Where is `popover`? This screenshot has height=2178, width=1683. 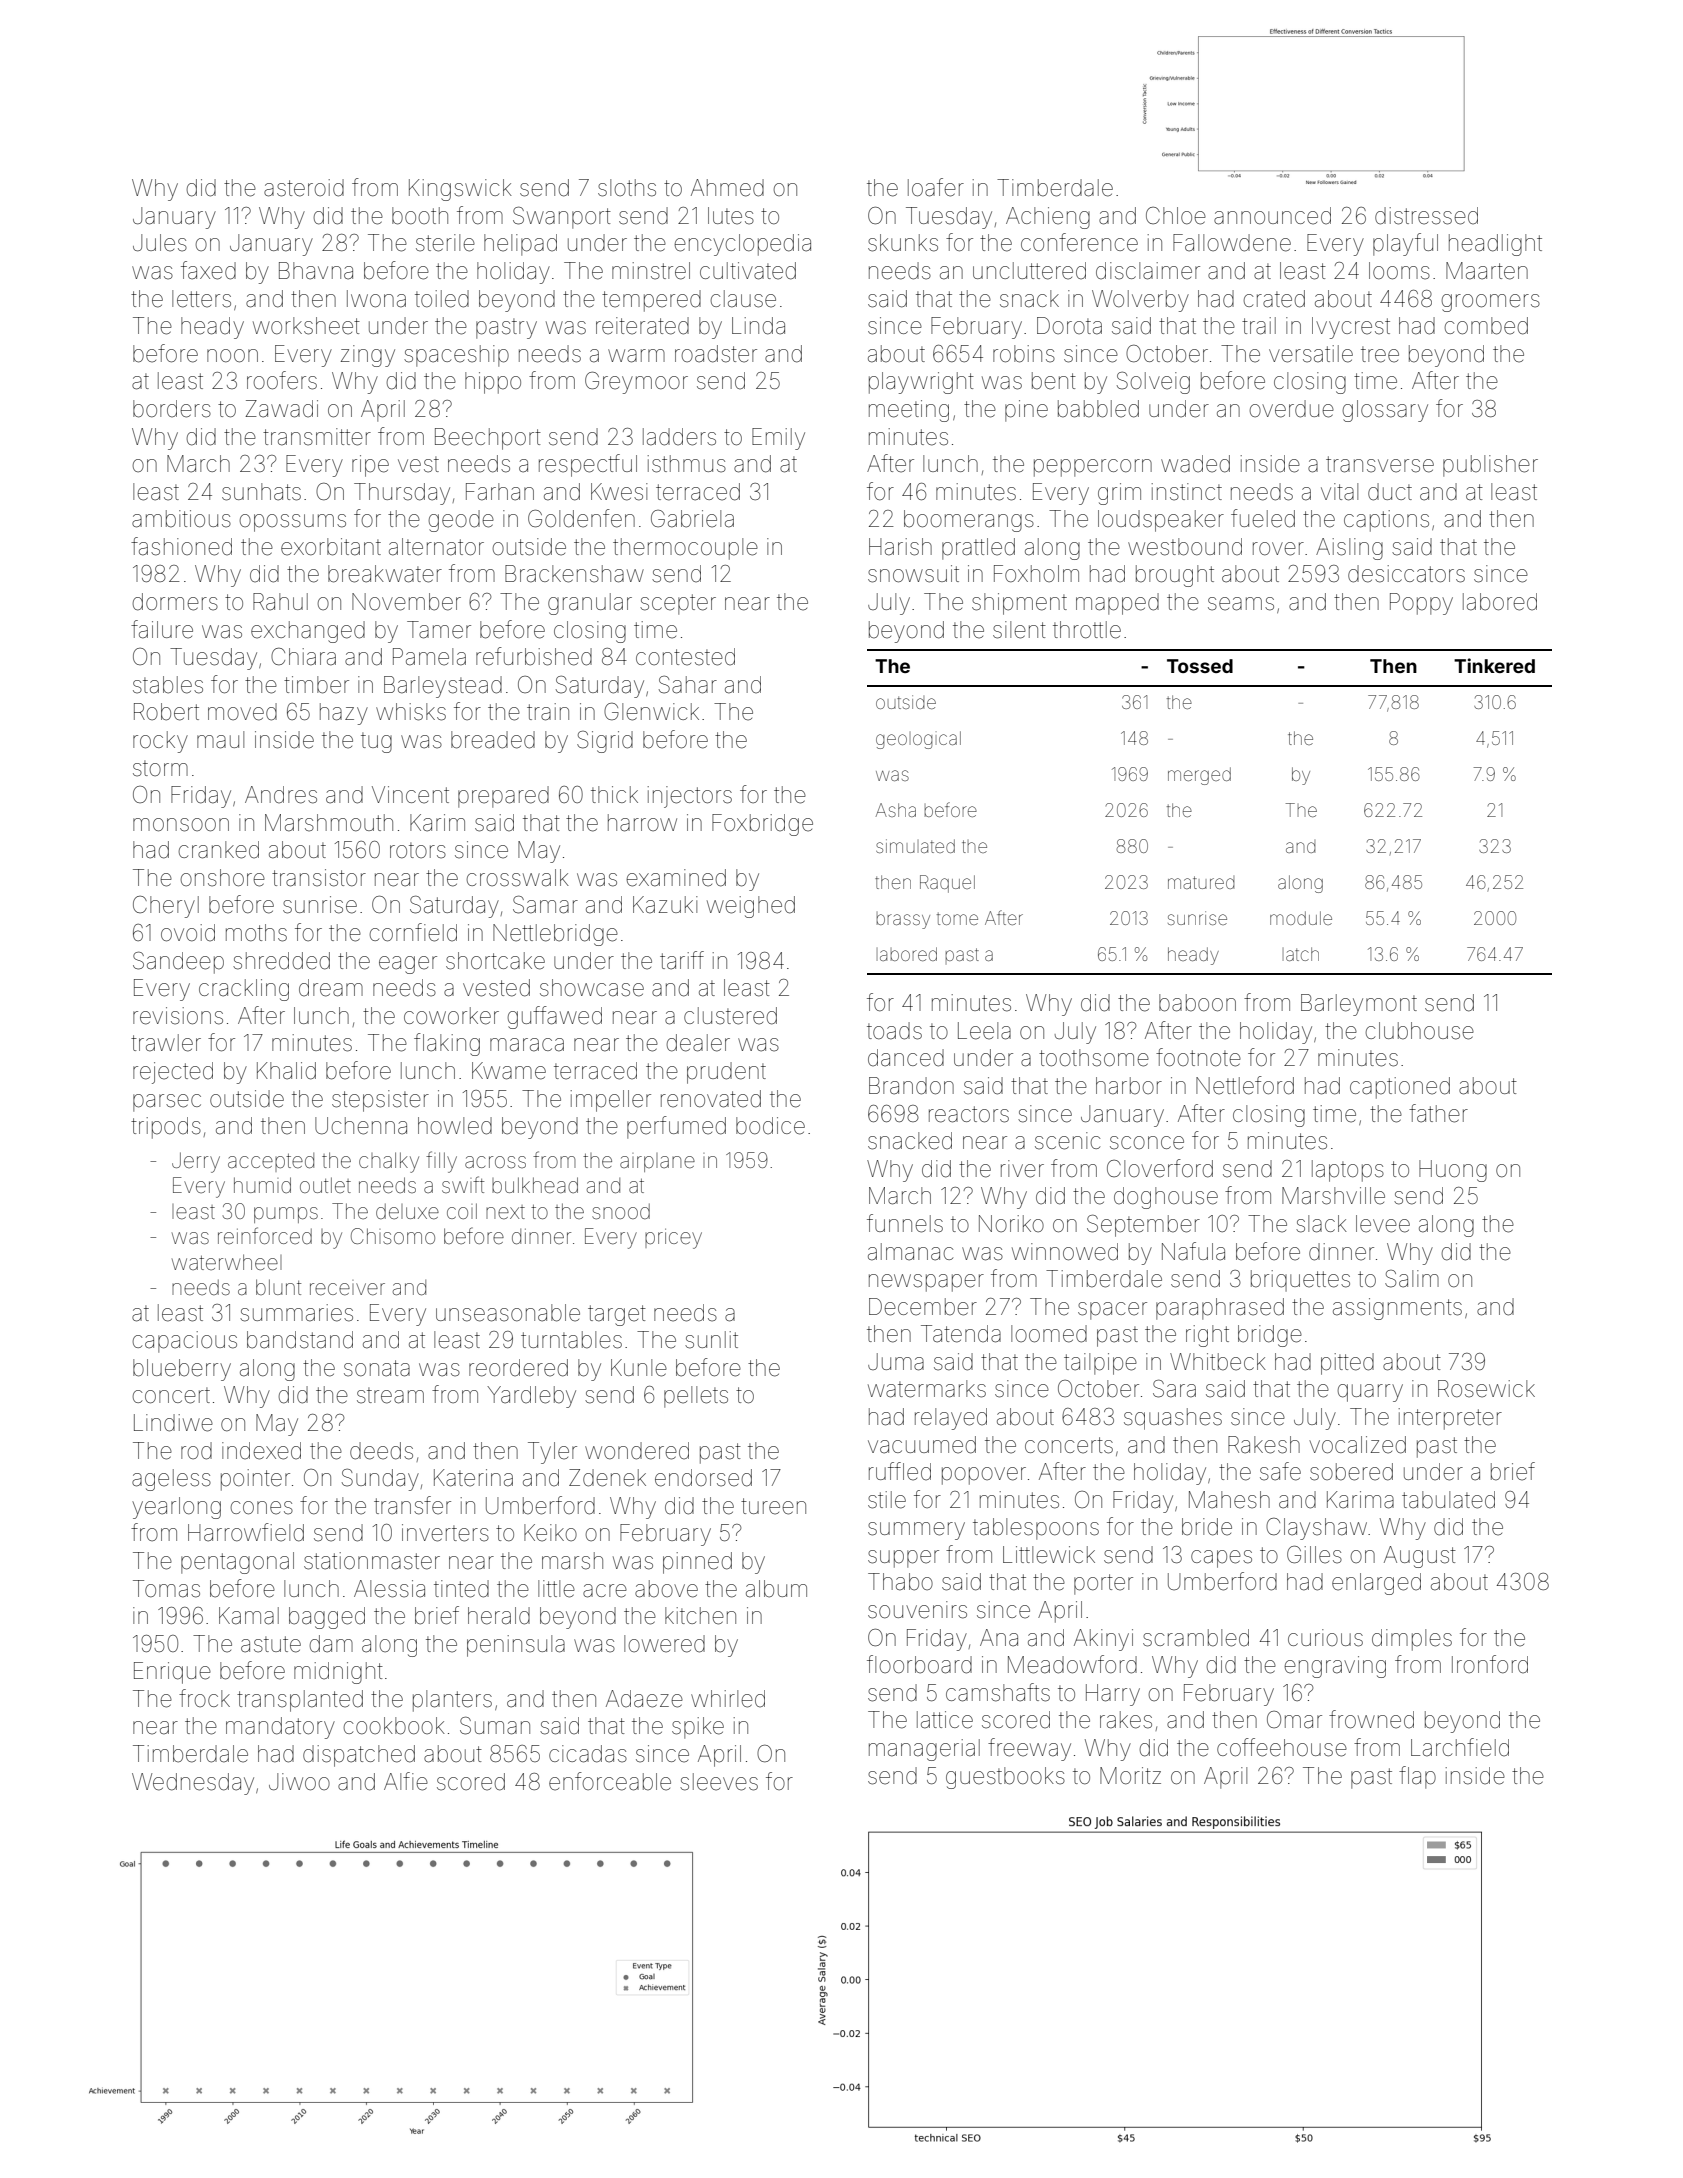 popover is located at coordinates (984, 1476).
